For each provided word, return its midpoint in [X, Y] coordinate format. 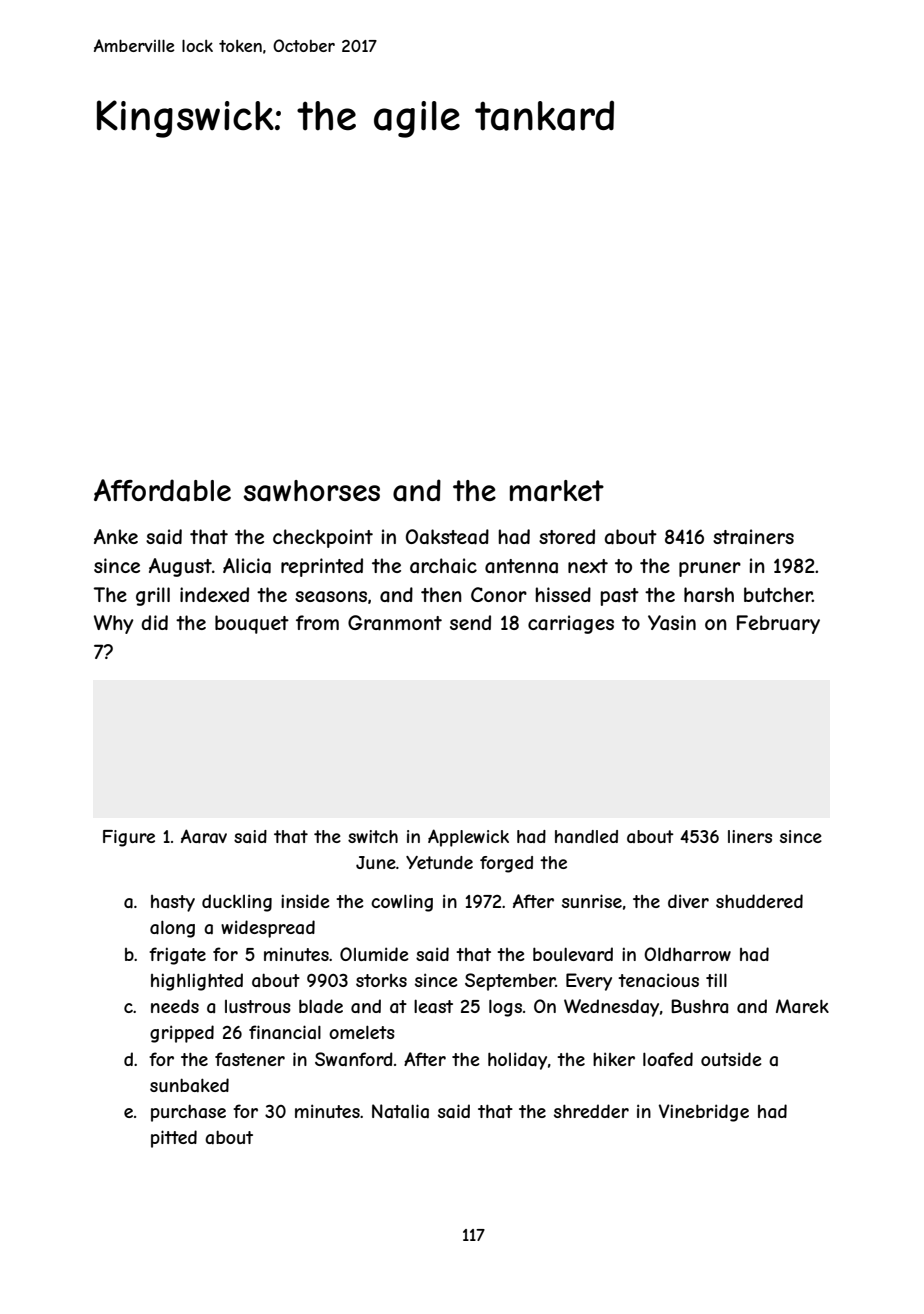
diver [688, 901]
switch [373, 836]
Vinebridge [704, 1113]
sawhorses [312, 491]
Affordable [162, 490]
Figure [129, 838]
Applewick [468, 838]
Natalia [400, 1111]
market [557, 491]
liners [750, 836]
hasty [173, 903]
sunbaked [189, 1085]
